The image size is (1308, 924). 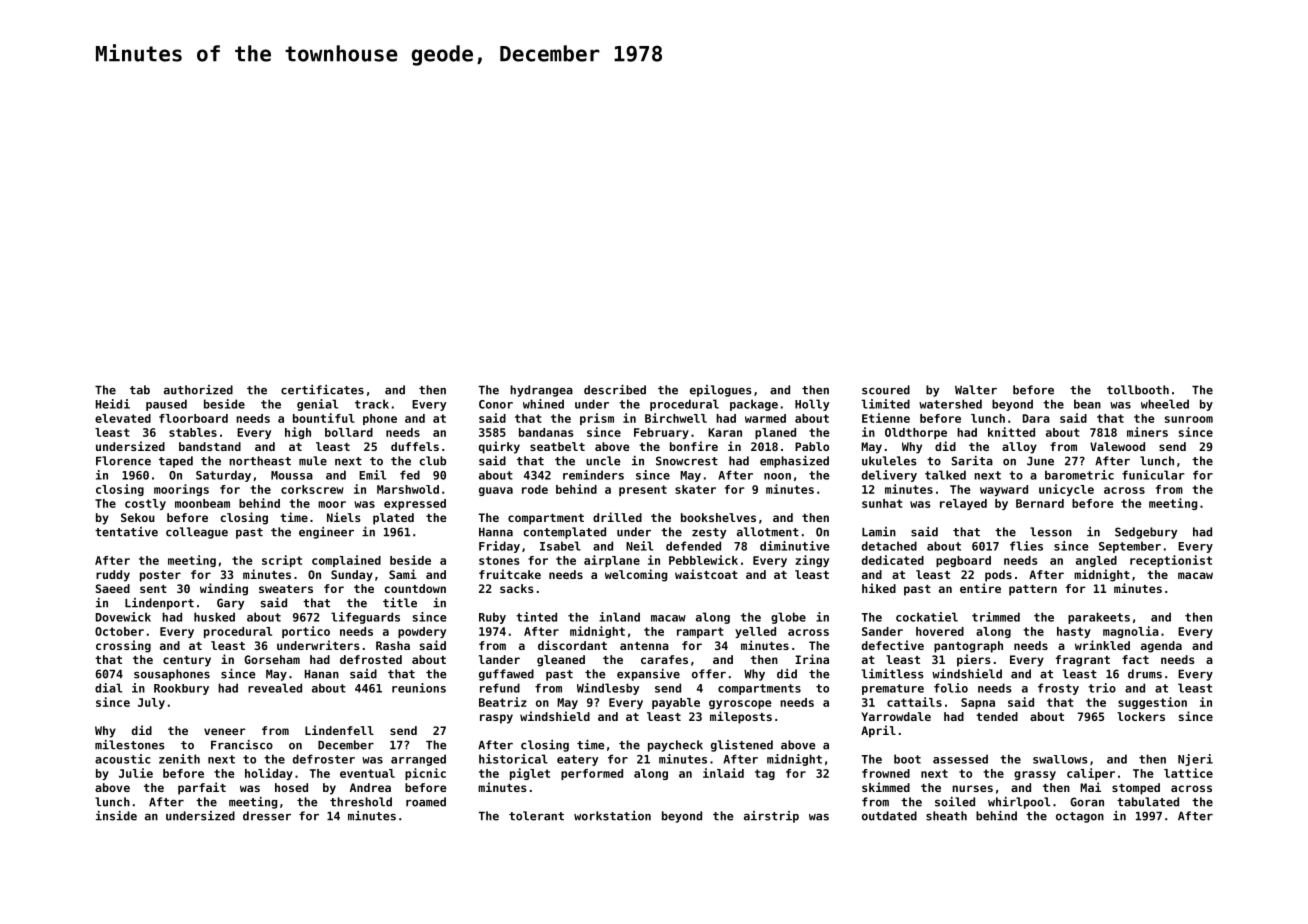 I want to click on agenda, so click(x=1161, y=647).
